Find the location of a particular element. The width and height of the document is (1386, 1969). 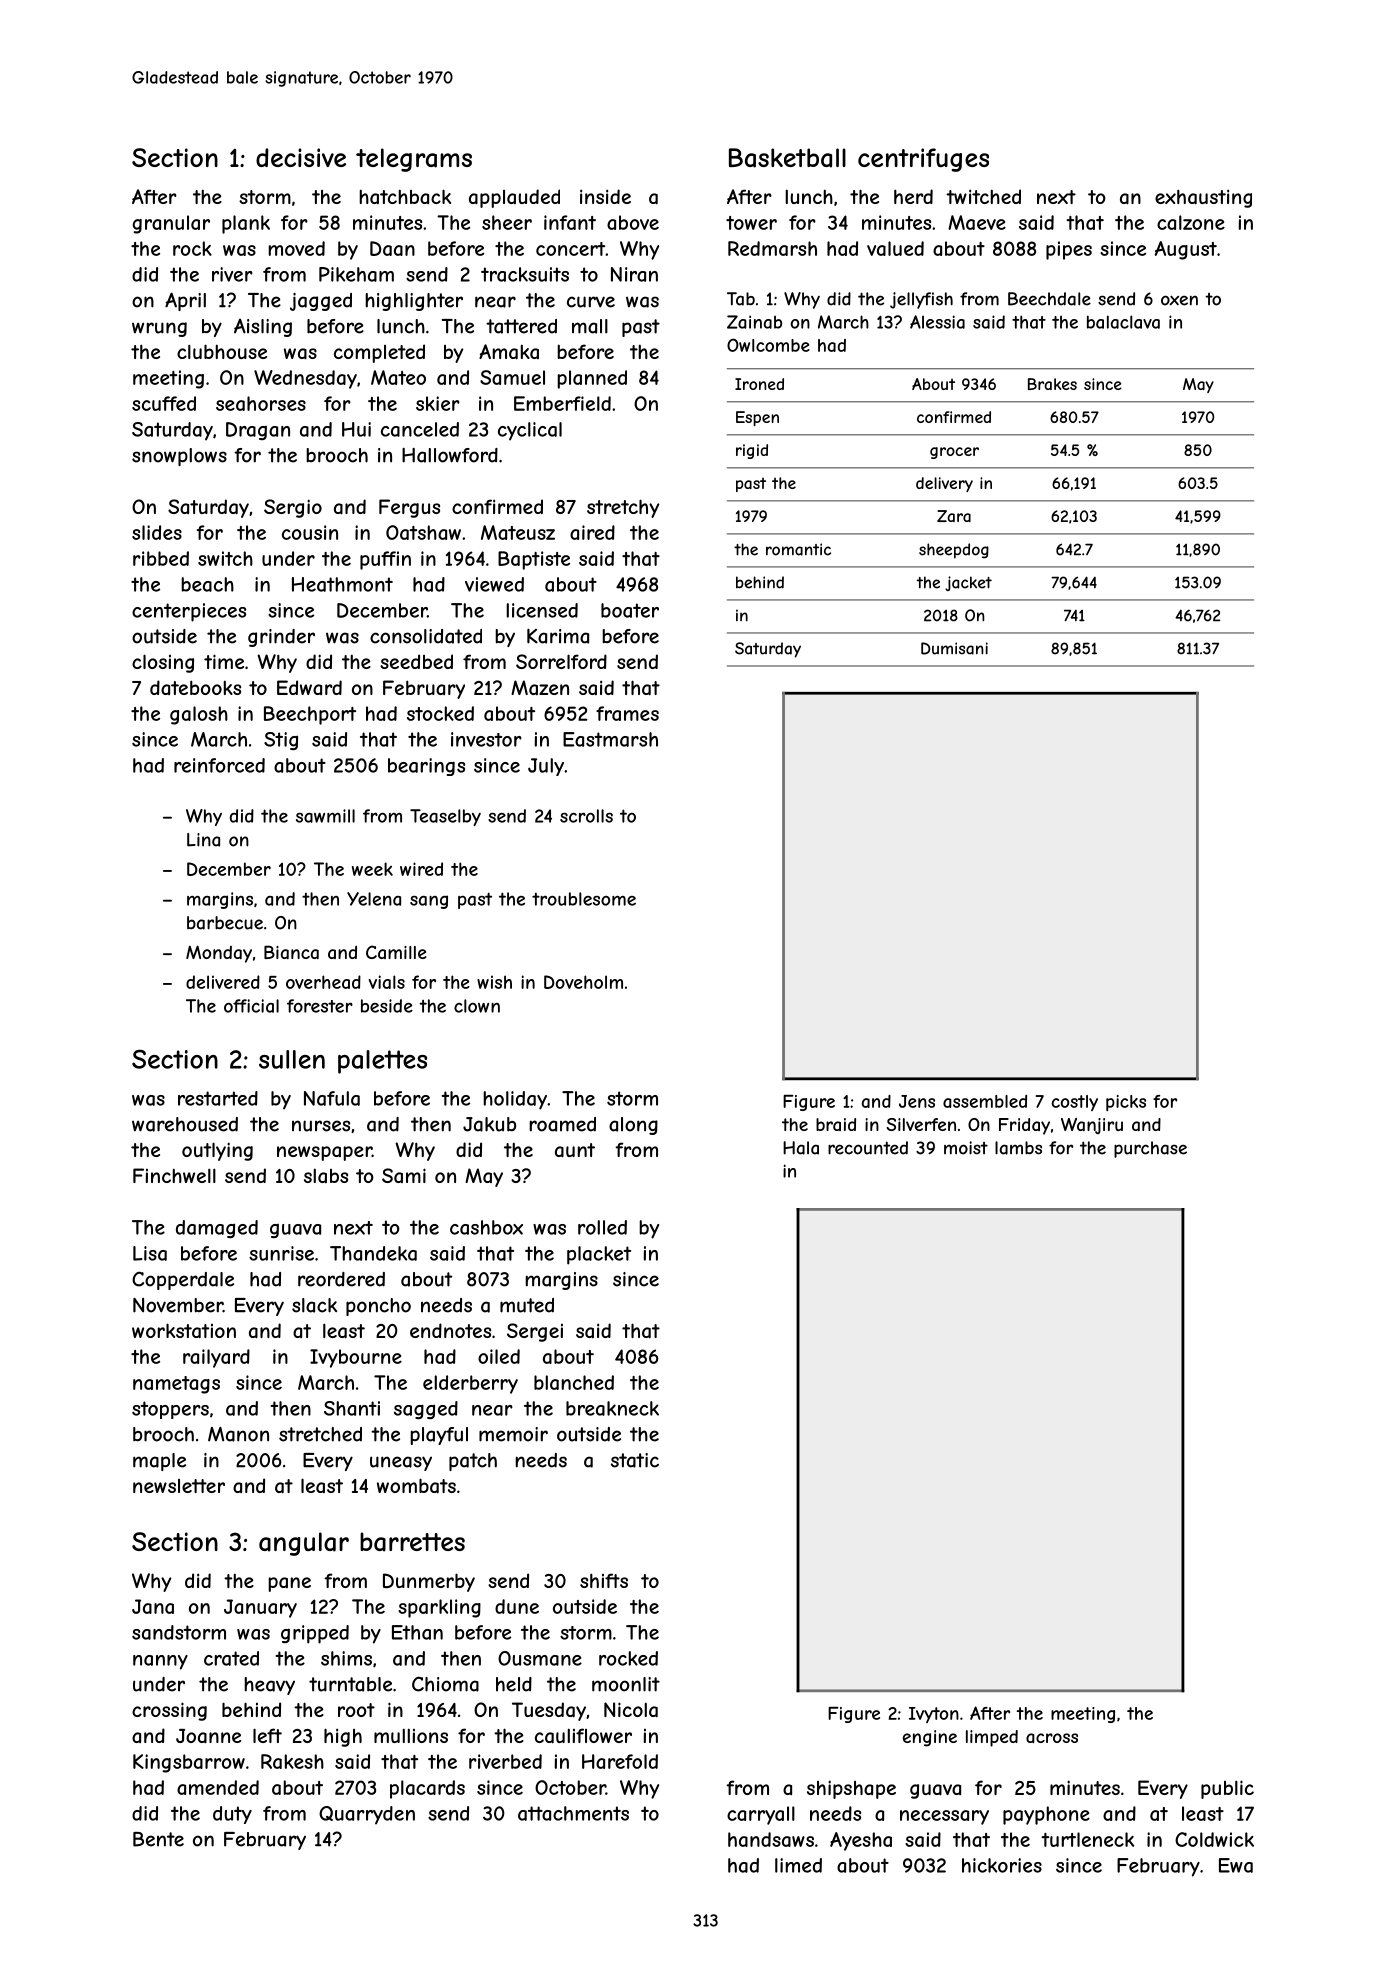

Dumisani is located at coordinates (954, 648).
